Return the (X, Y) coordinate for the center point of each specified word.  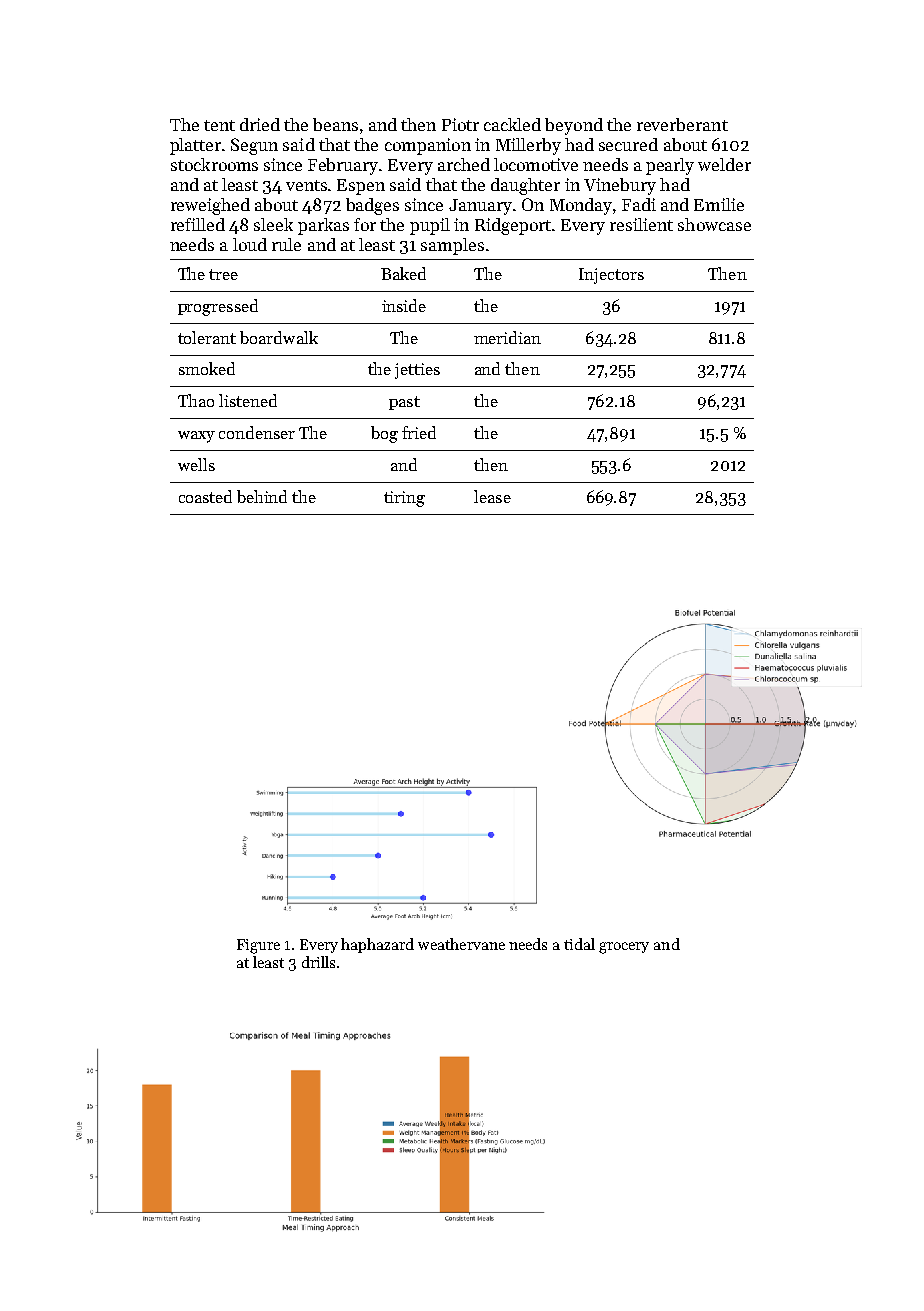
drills (318, 962)
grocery (624, 948)
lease (492, 496)
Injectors (611, 276)
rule (286, 244)
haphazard (377, 945)
